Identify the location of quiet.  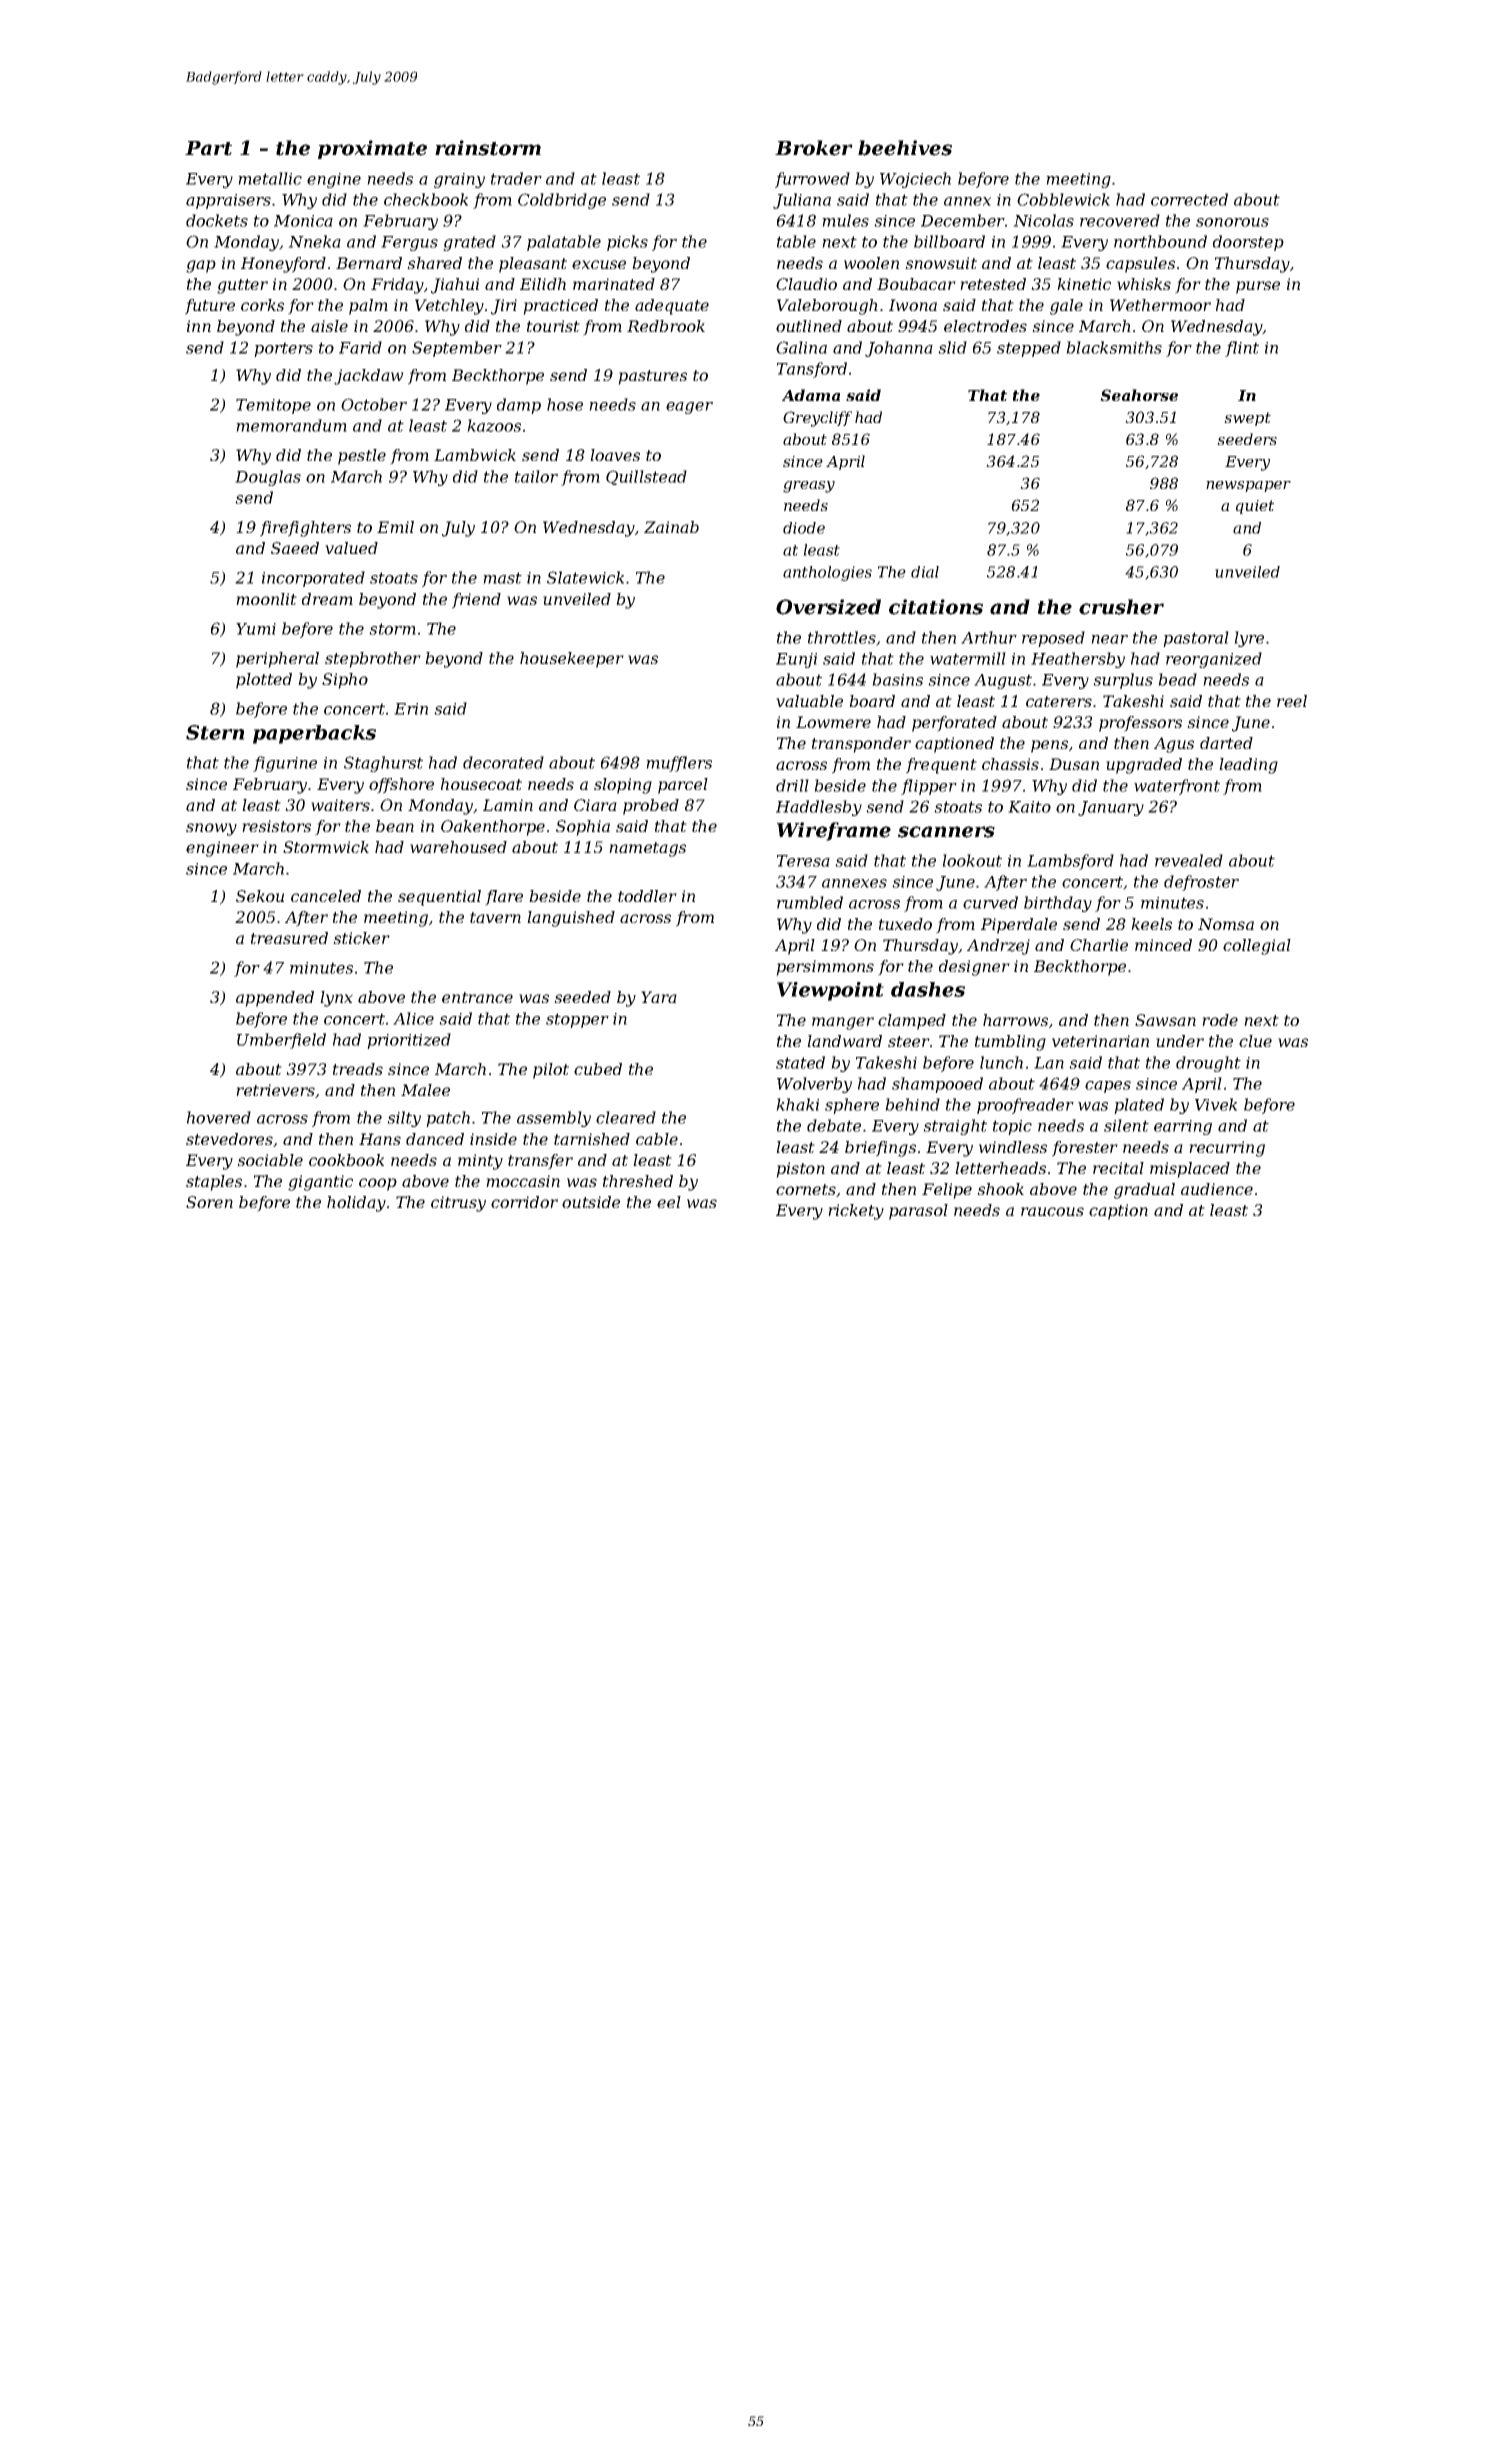
(1255, 507).
